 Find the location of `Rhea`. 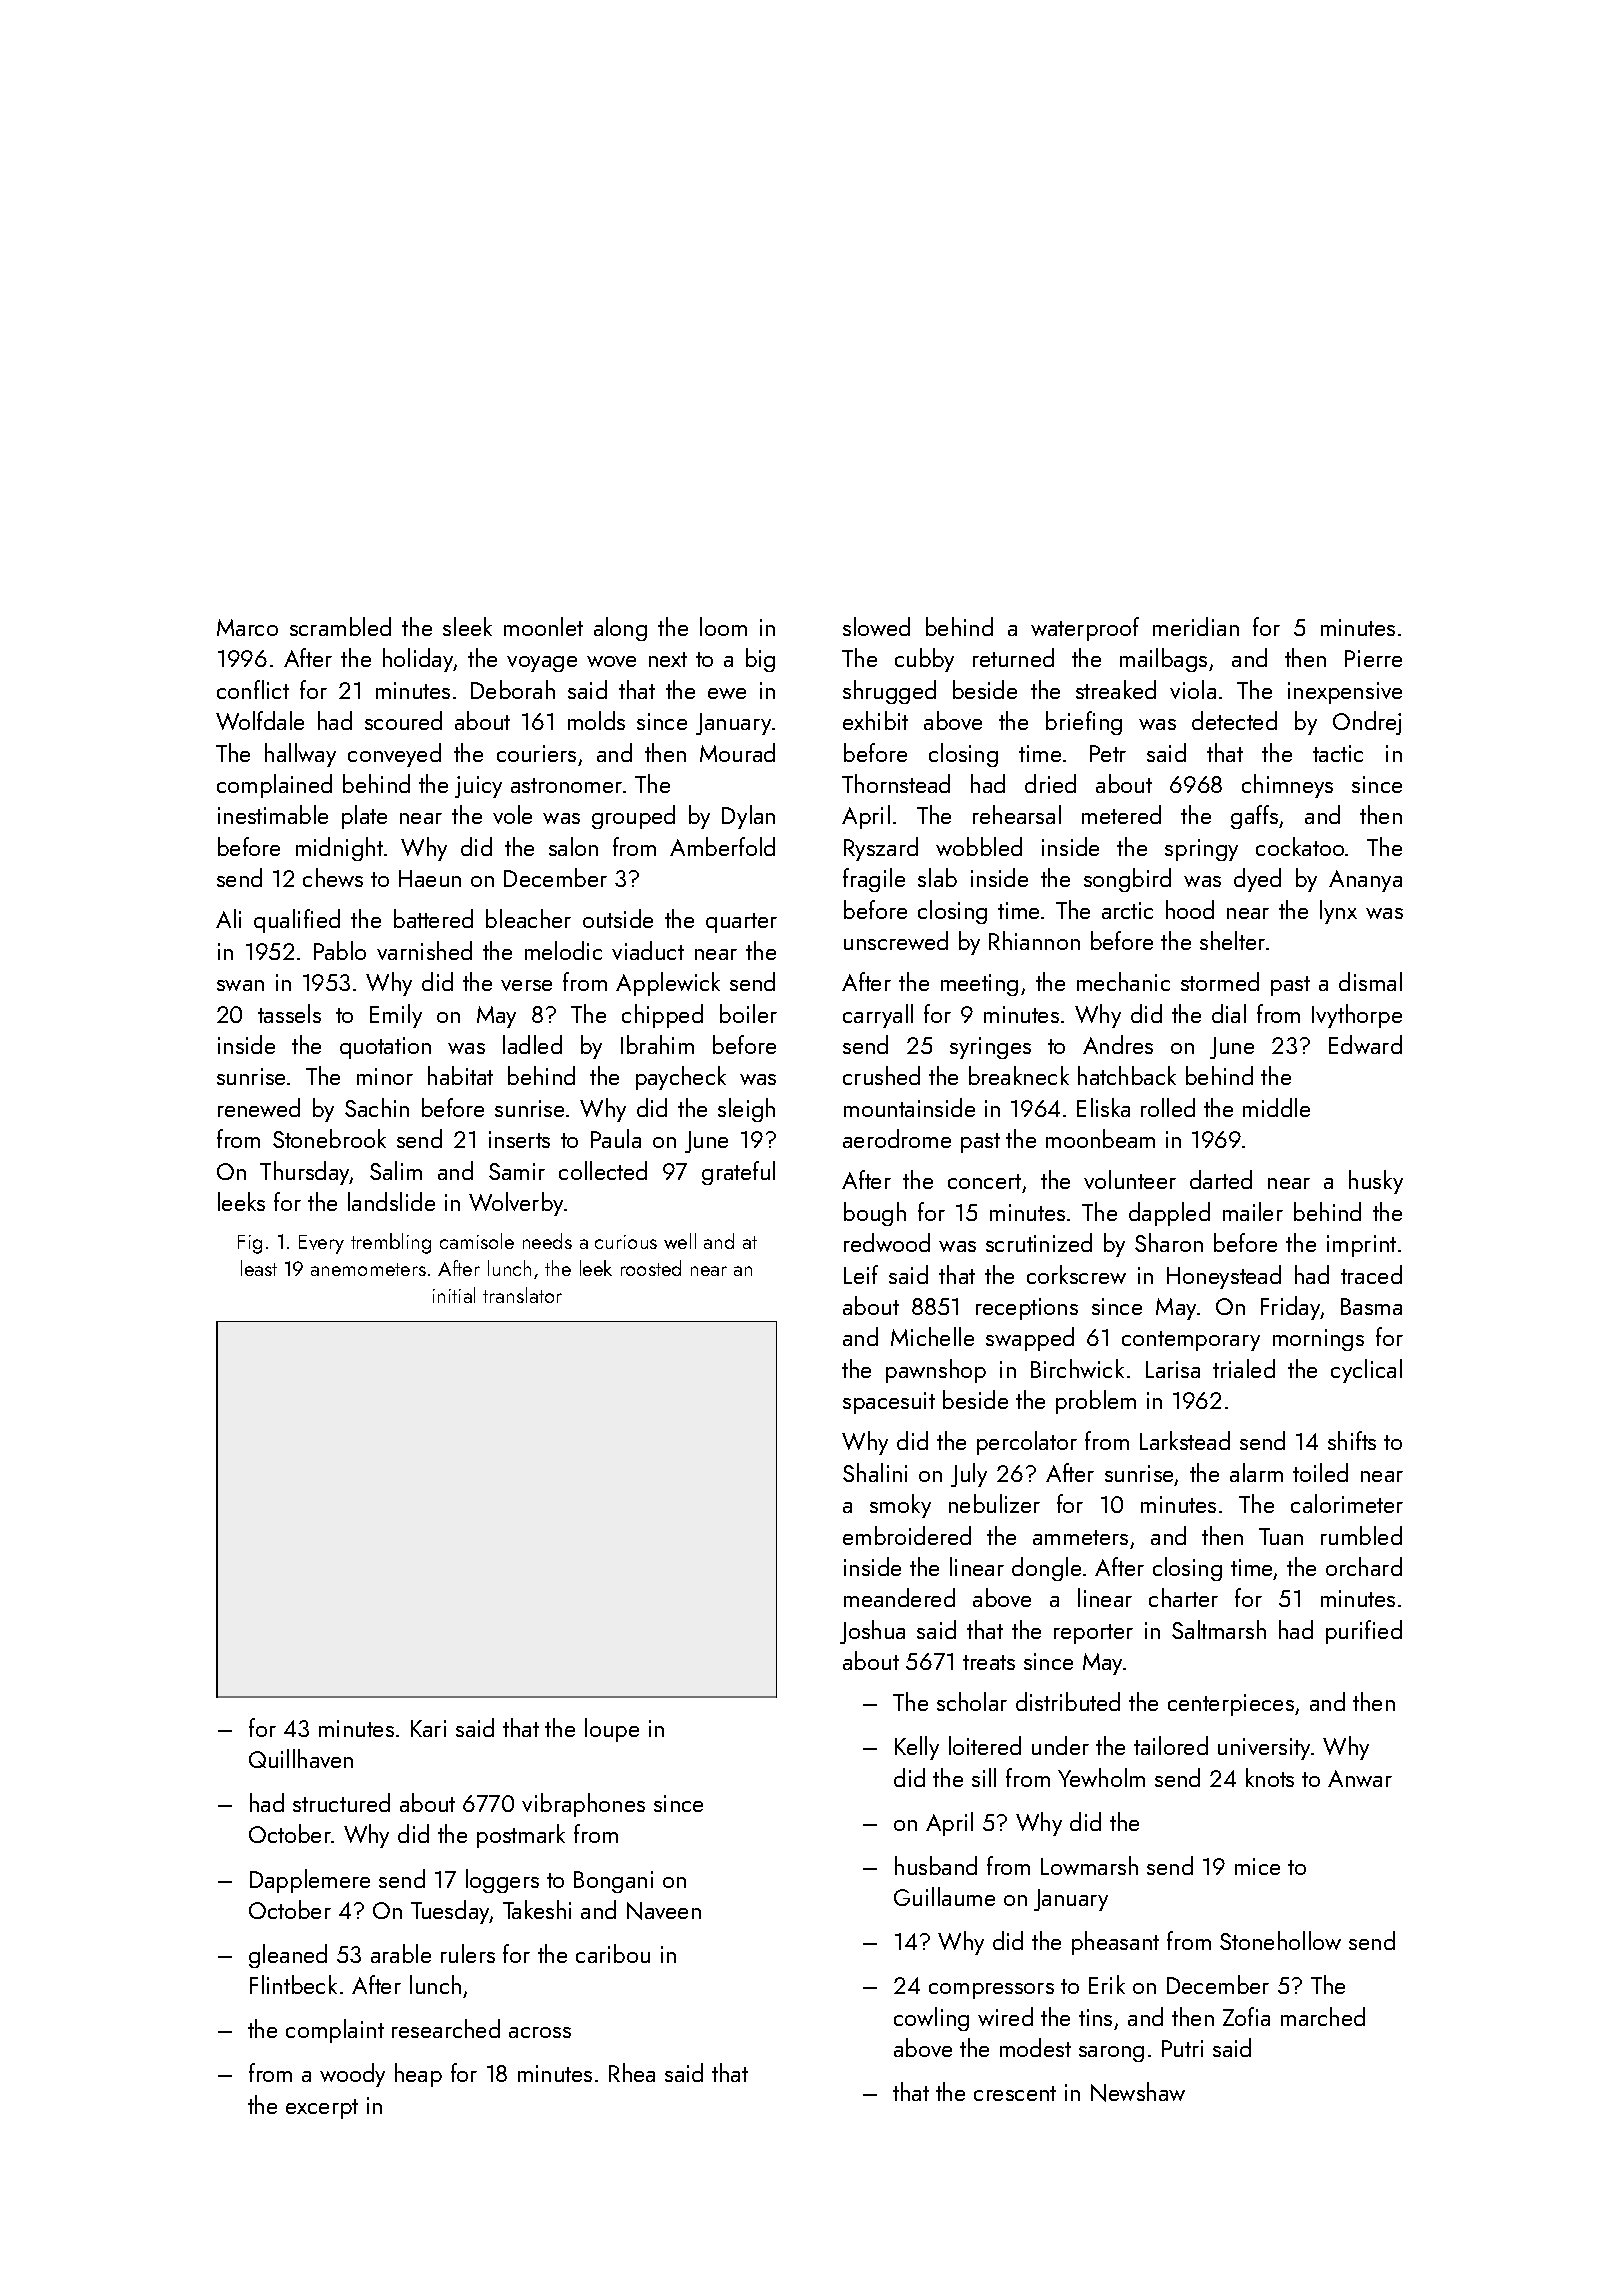

Rhea is located at coordinates (632, 2072).
